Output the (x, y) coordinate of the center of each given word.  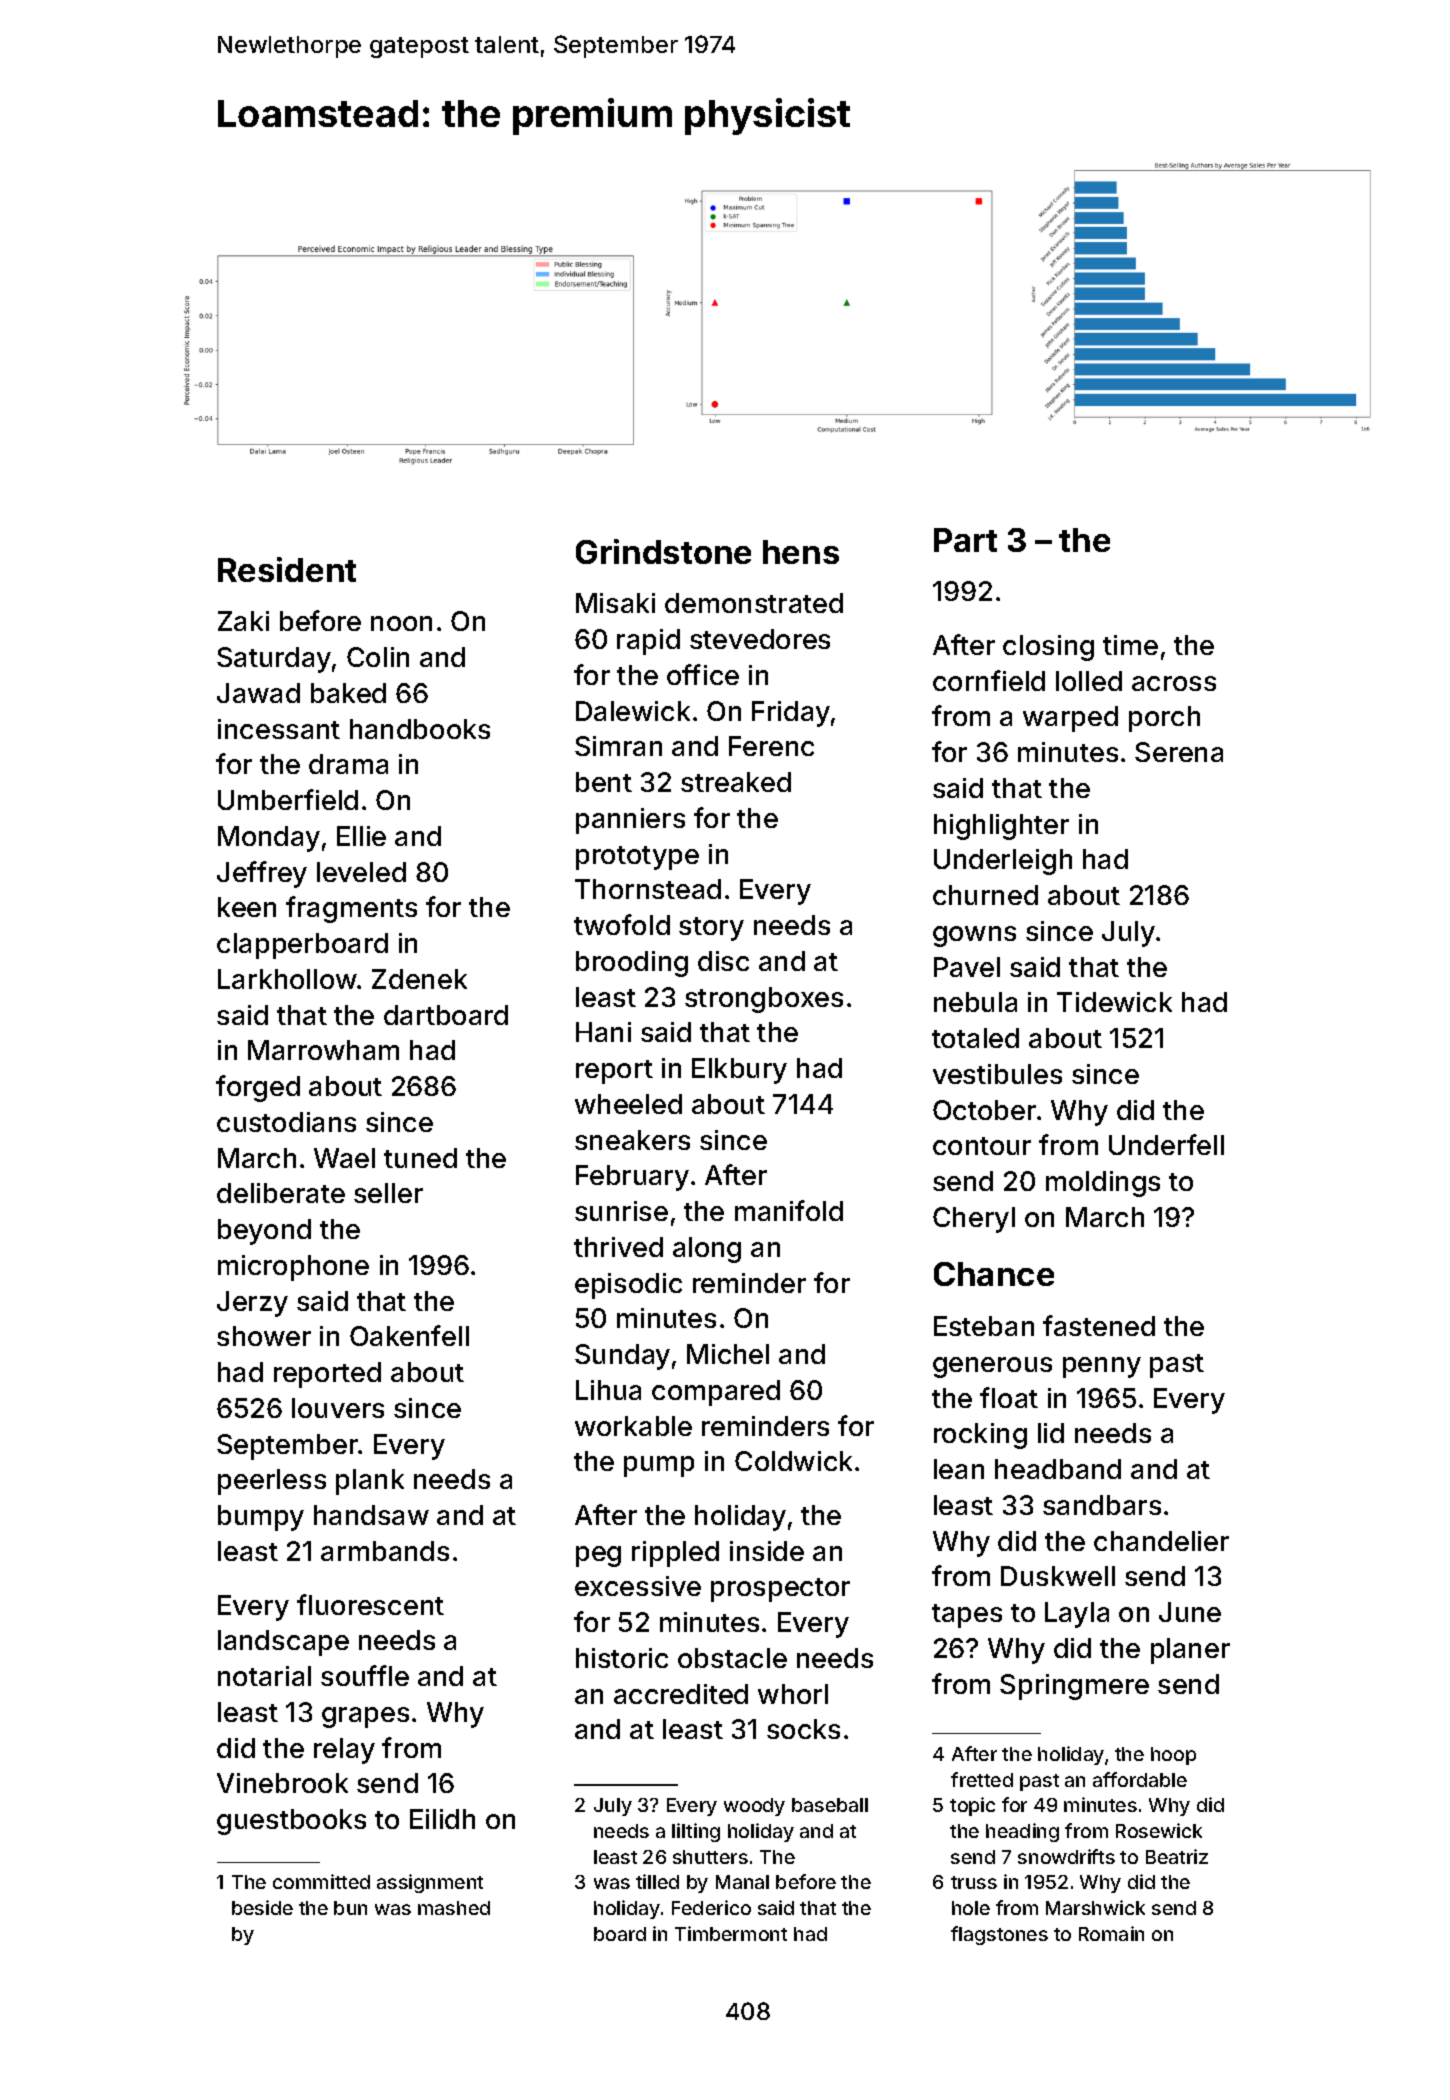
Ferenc (771, 746)
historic (622, 1658)
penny (1102, 1367)
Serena (1179, 752)
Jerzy (252, 1304)
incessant (279, 729)
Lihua (608, 1390)
